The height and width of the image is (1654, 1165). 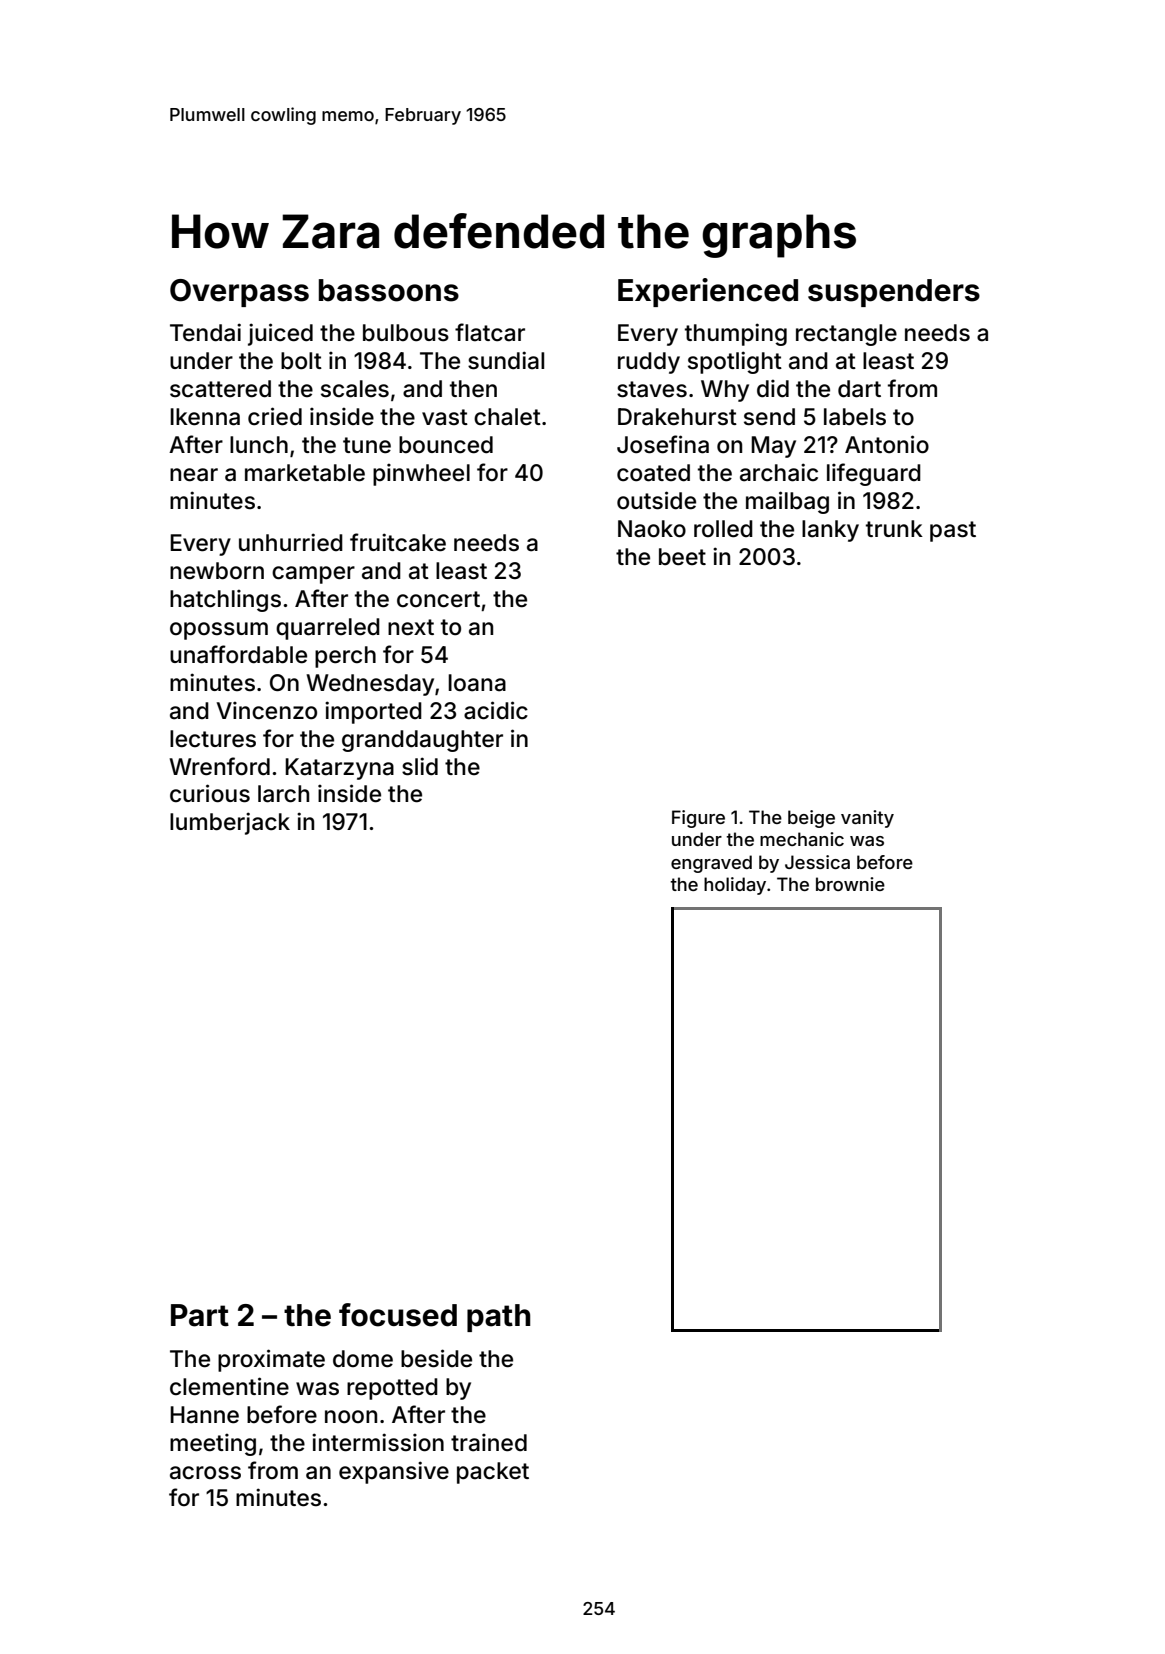 What do you see at coordinates (493, 1473) in the image?
I see `packet` at bounding box center [493, 1473].
